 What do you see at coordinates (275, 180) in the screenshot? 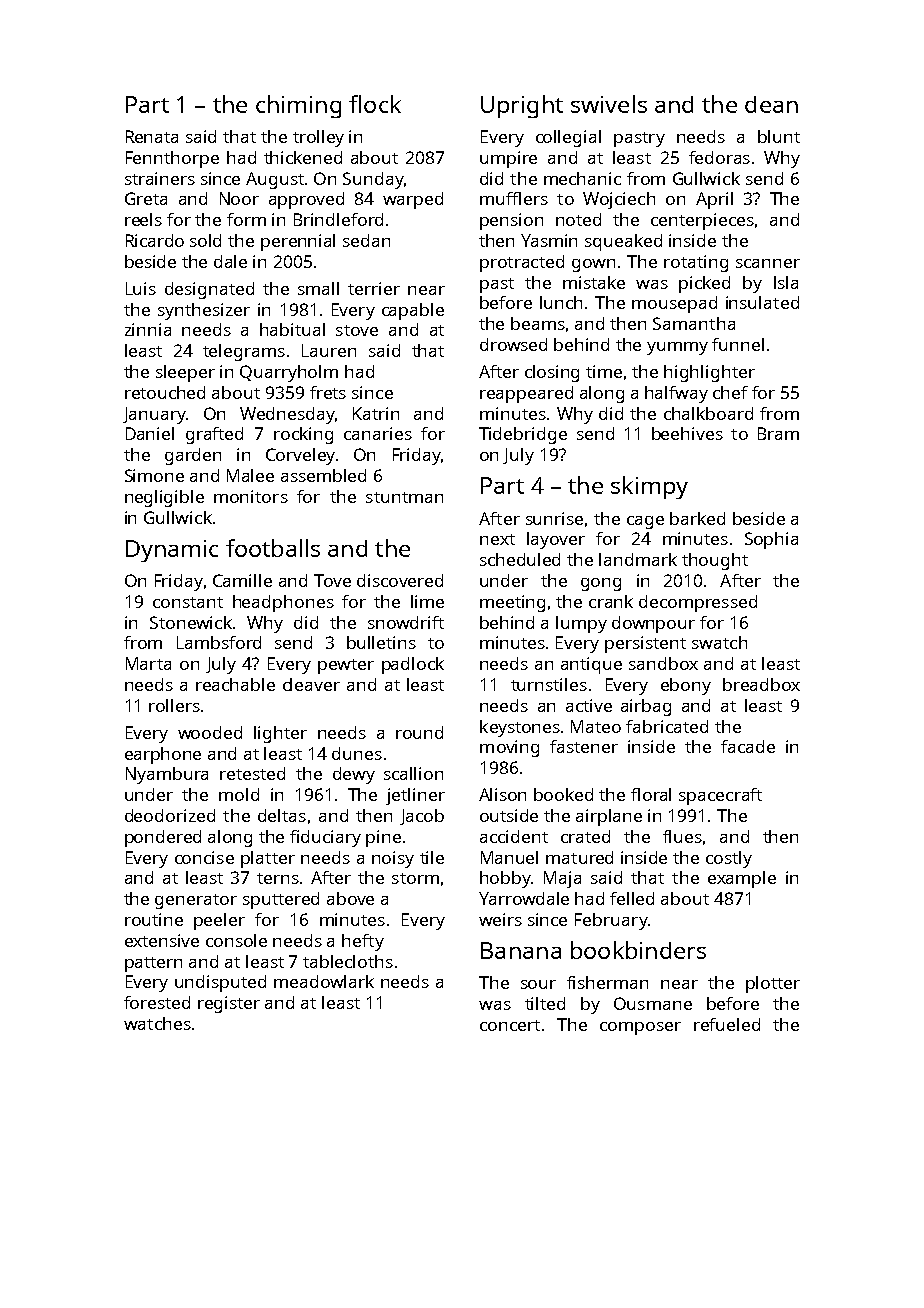
I see `August` at bounding box center [275, 180].
